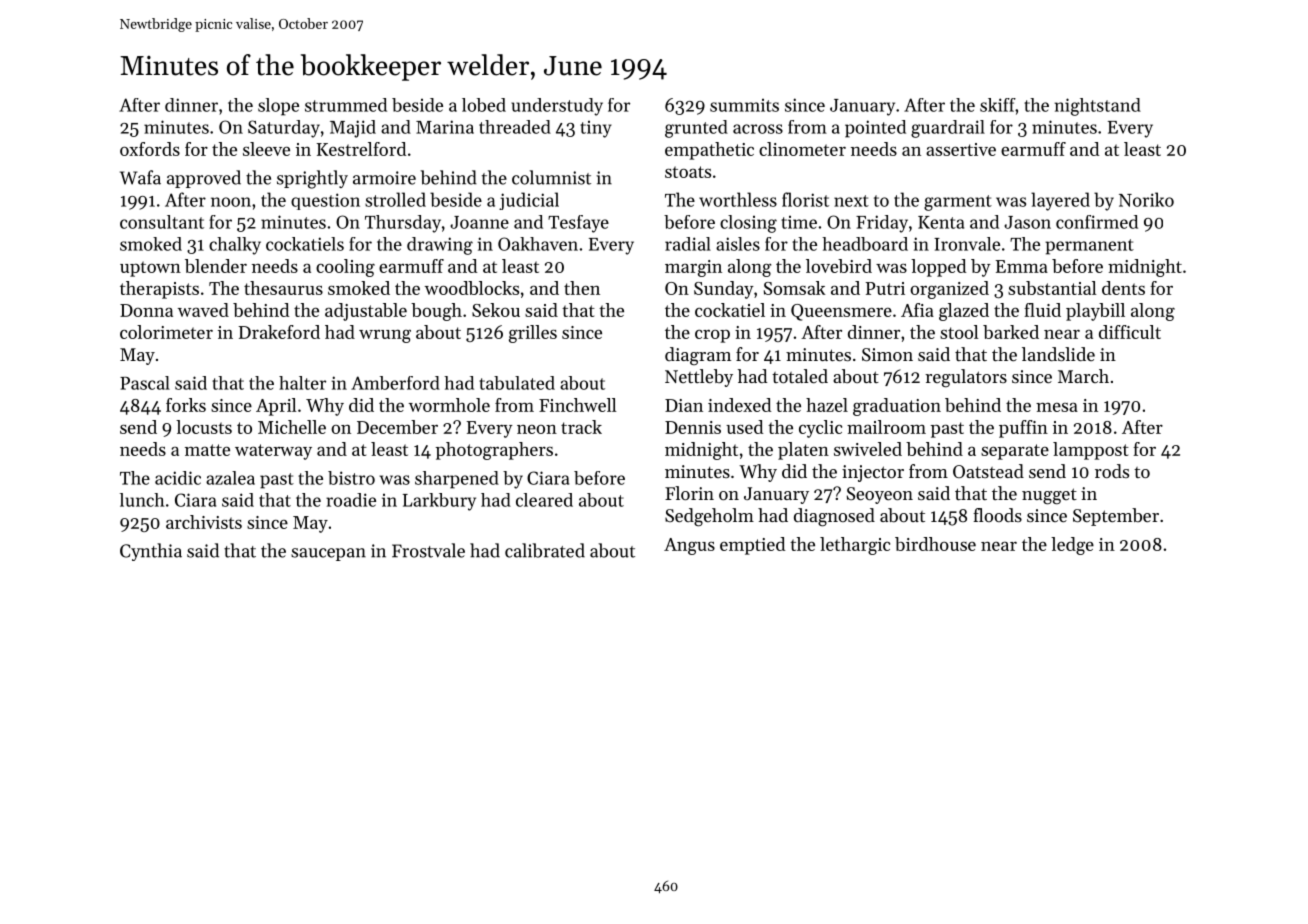  I want to click on Oakhaven, so click(538, 244).
